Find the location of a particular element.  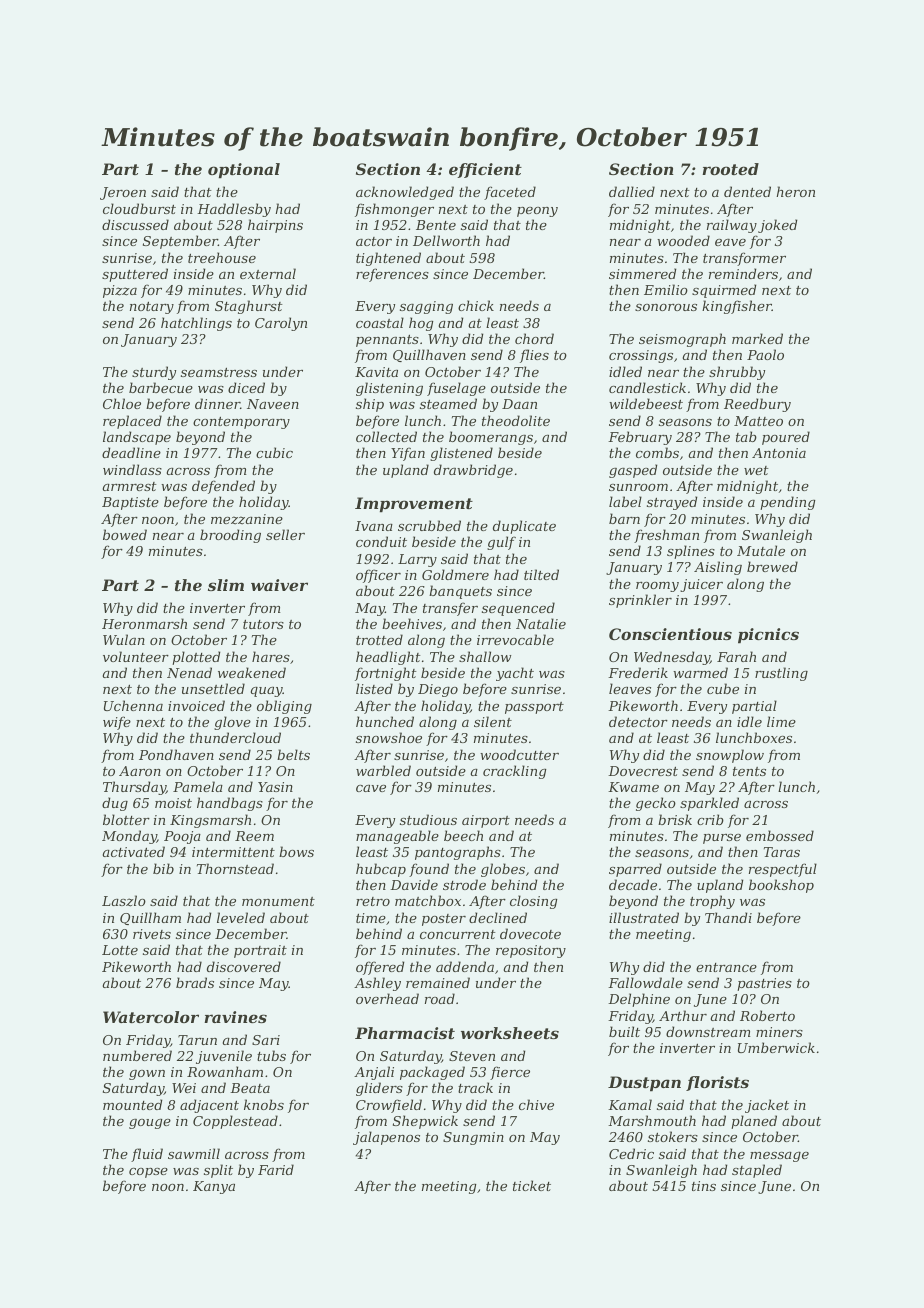

external is located at coordinates (268, 273).
